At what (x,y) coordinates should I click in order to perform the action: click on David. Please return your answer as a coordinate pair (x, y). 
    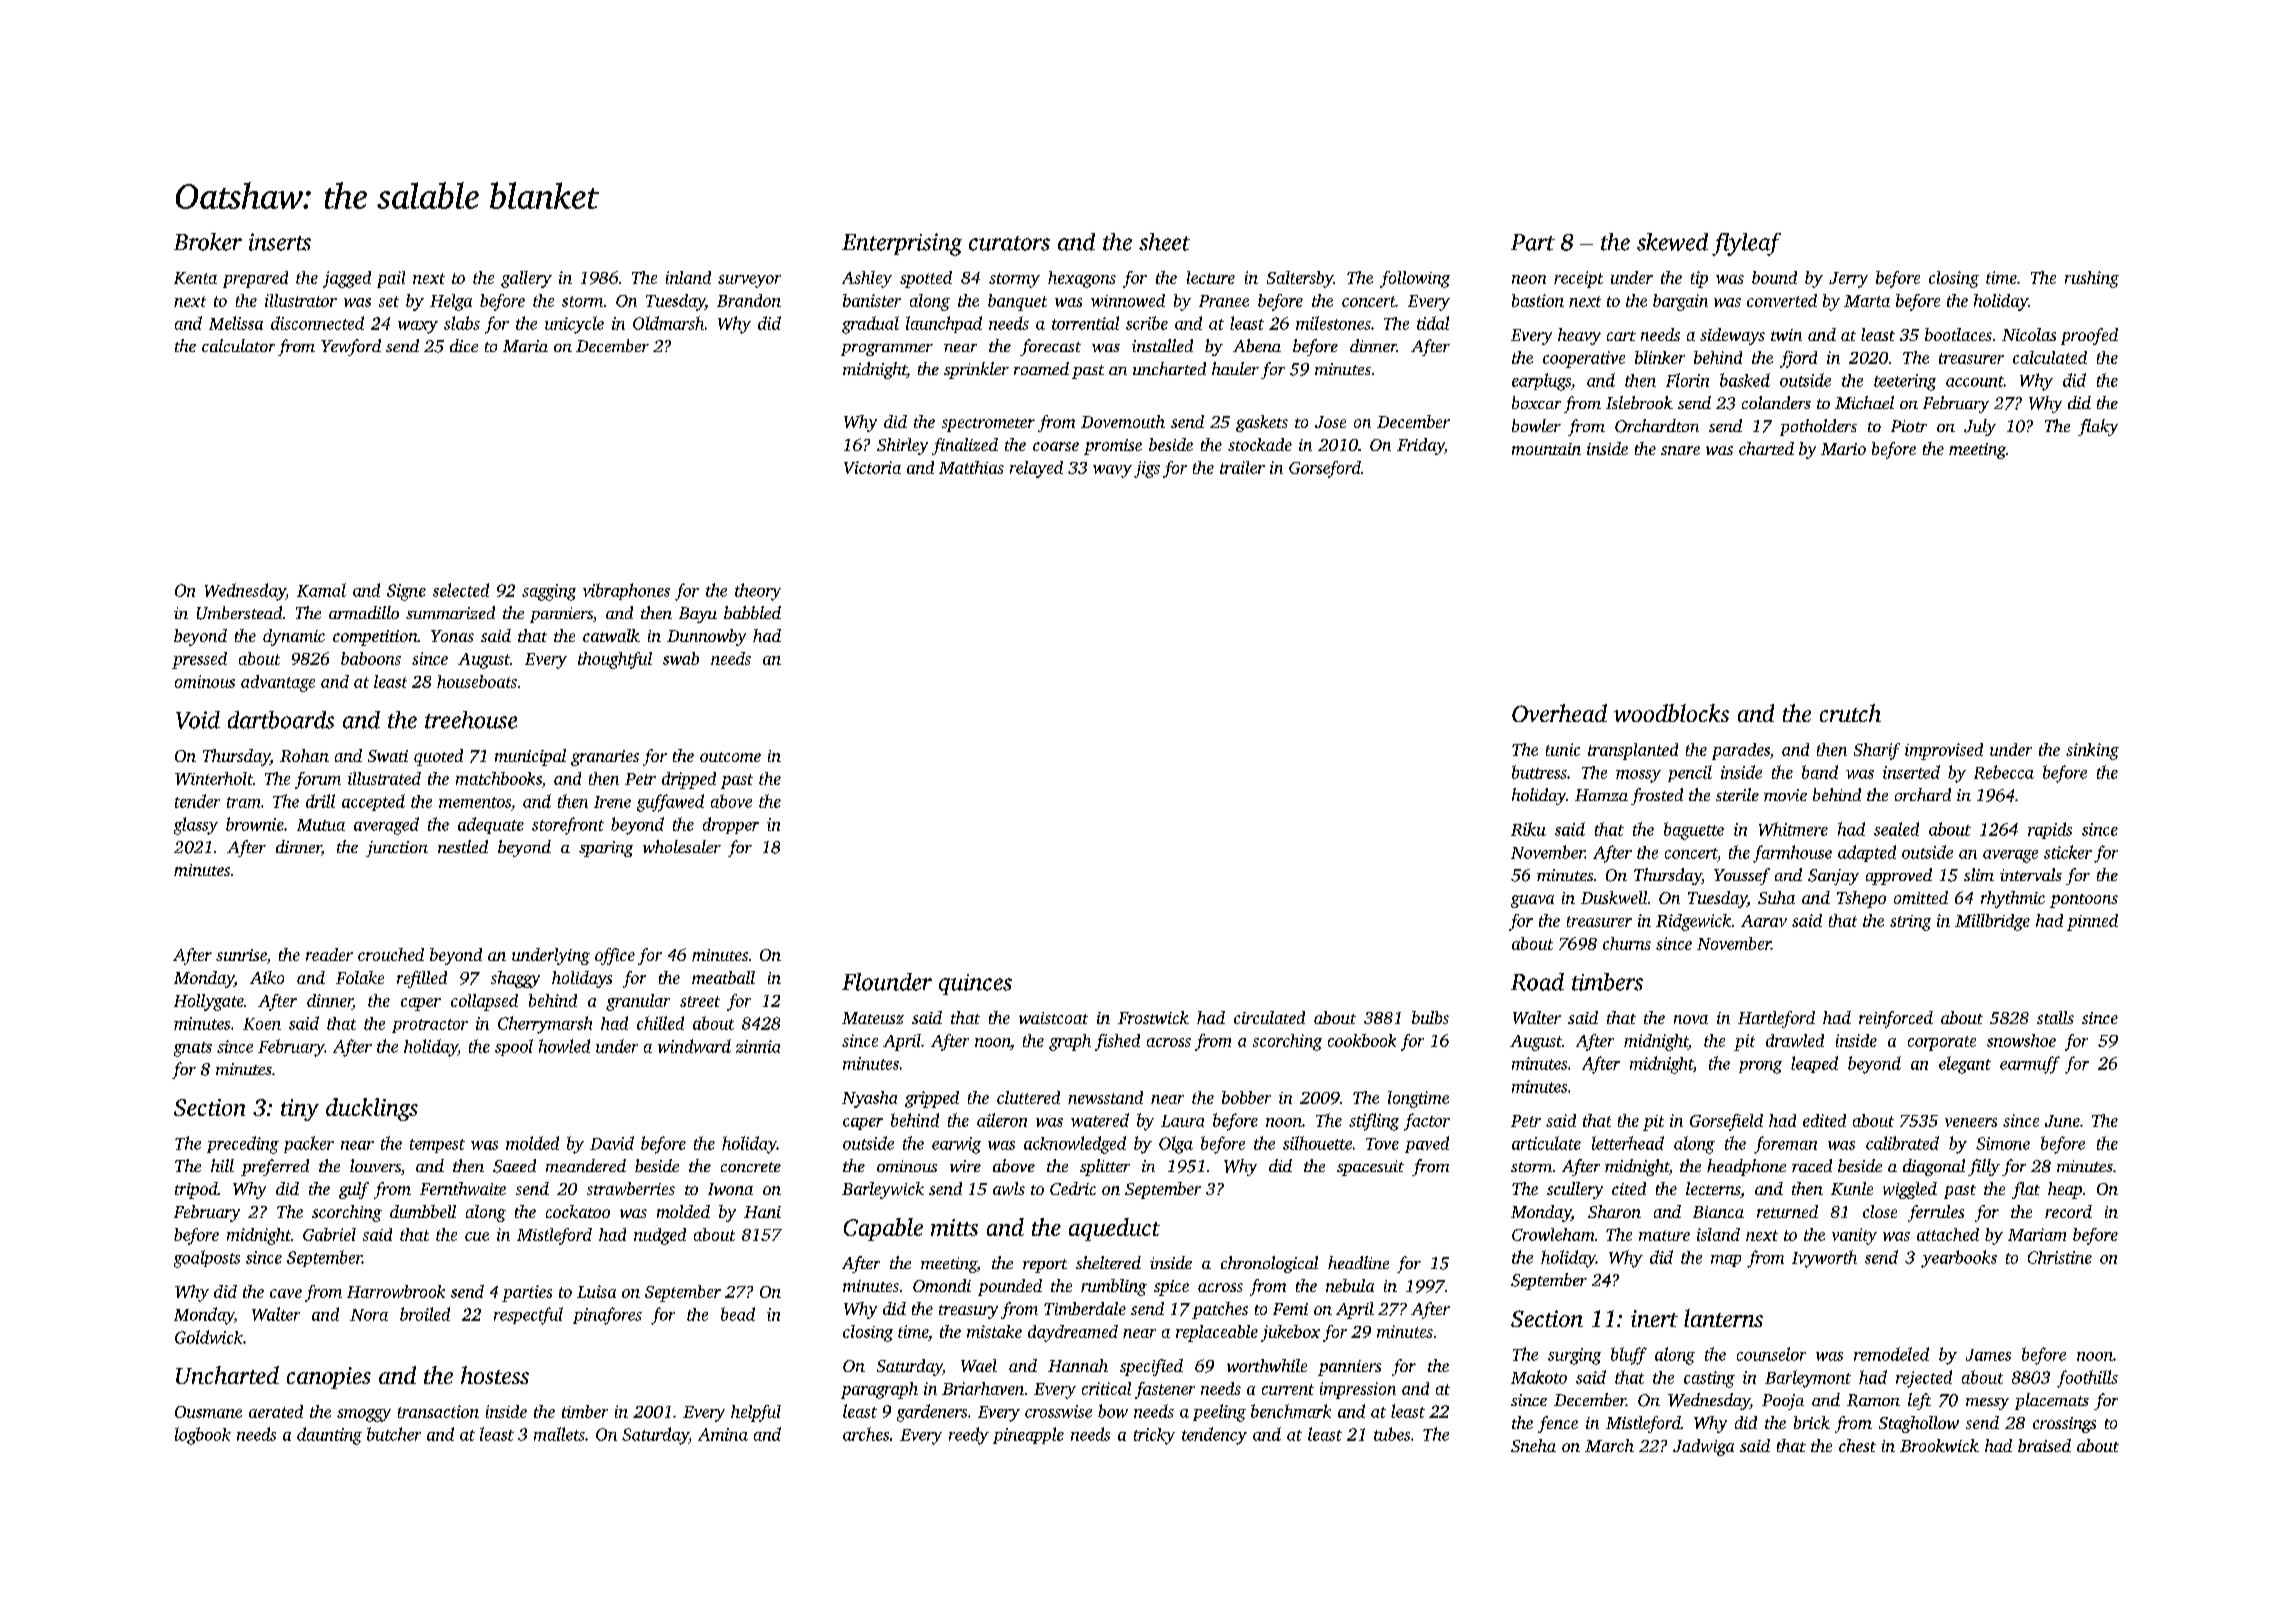
    Looking at the image, I should click on (612, 1143).
